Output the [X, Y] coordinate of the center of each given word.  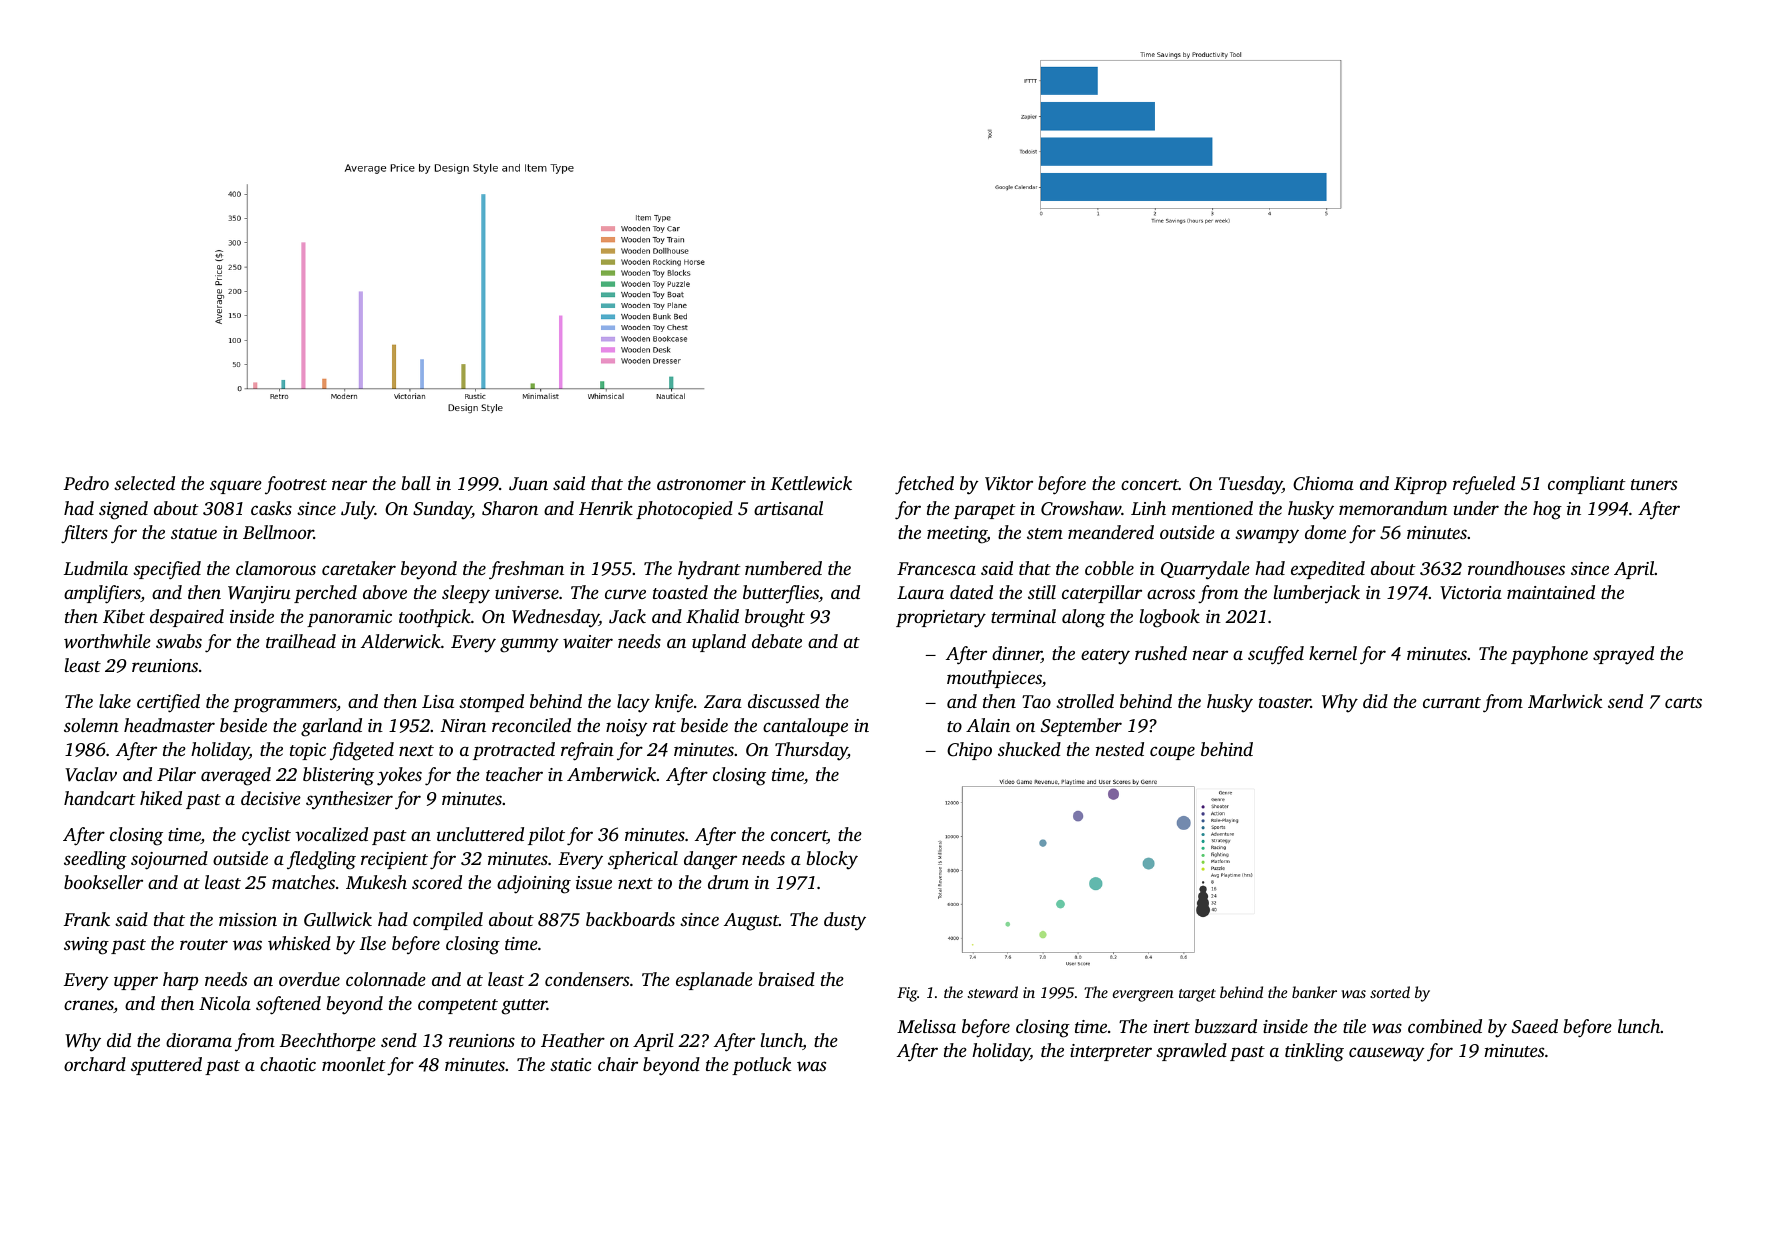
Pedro [86, 483]
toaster [1285, 702]
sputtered [166, 1066]
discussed [784, 701]
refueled [1484, 485]
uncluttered [480, 834]
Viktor [1009, 483]
